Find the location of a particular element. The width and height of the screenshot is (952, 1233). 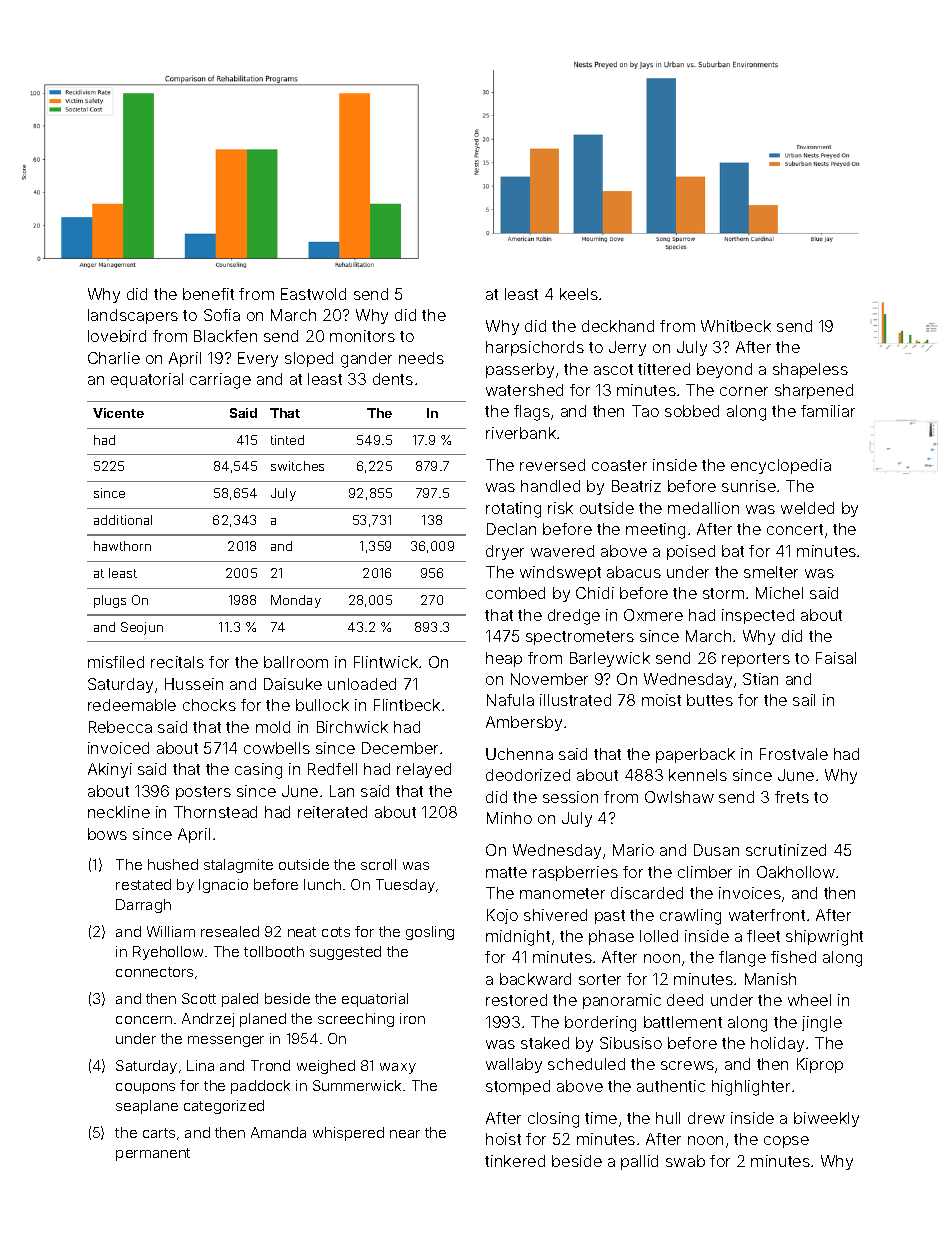

scroll is located at coordinates (378, 864).
